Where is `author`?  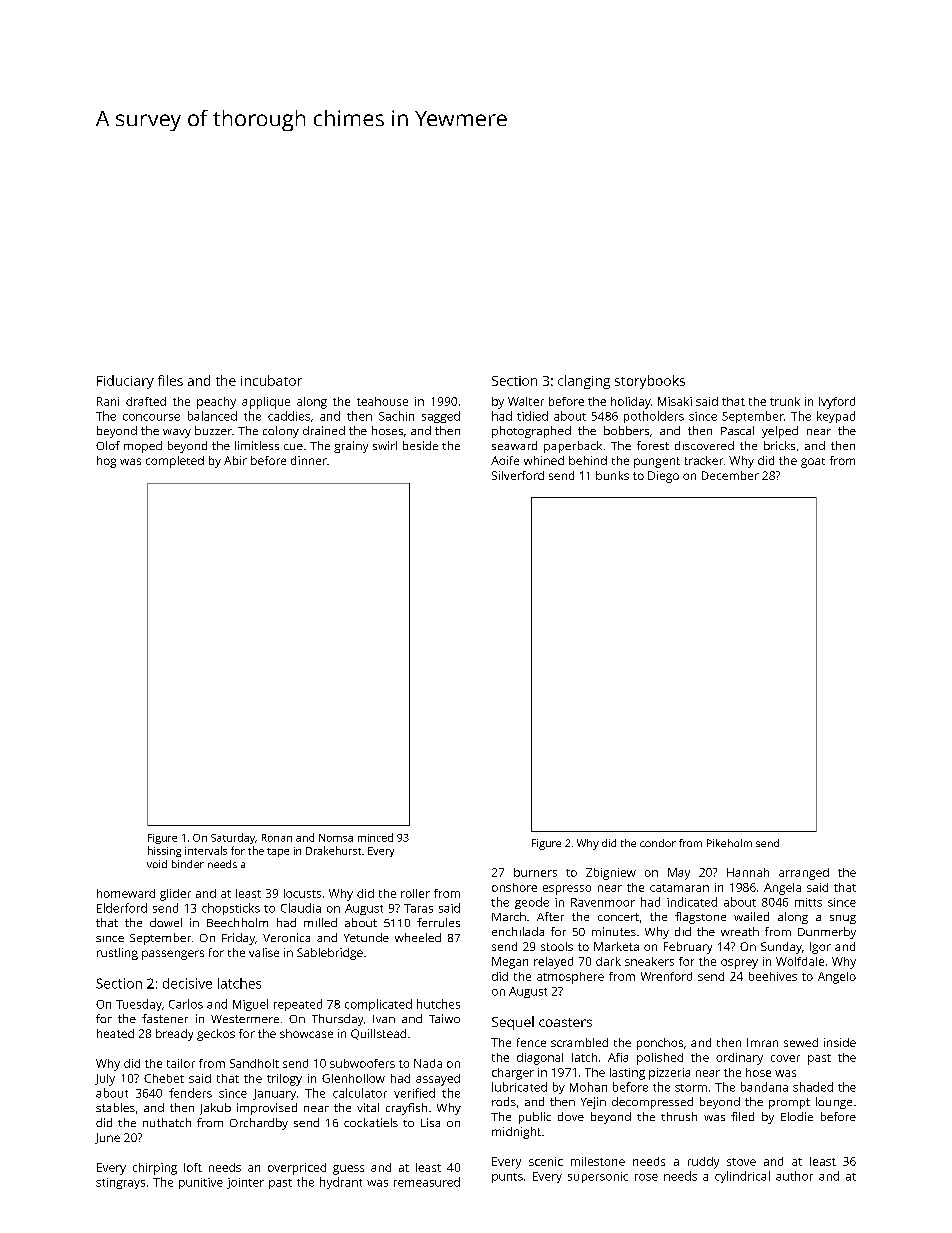 author is located at coordinates (794, 1176).
